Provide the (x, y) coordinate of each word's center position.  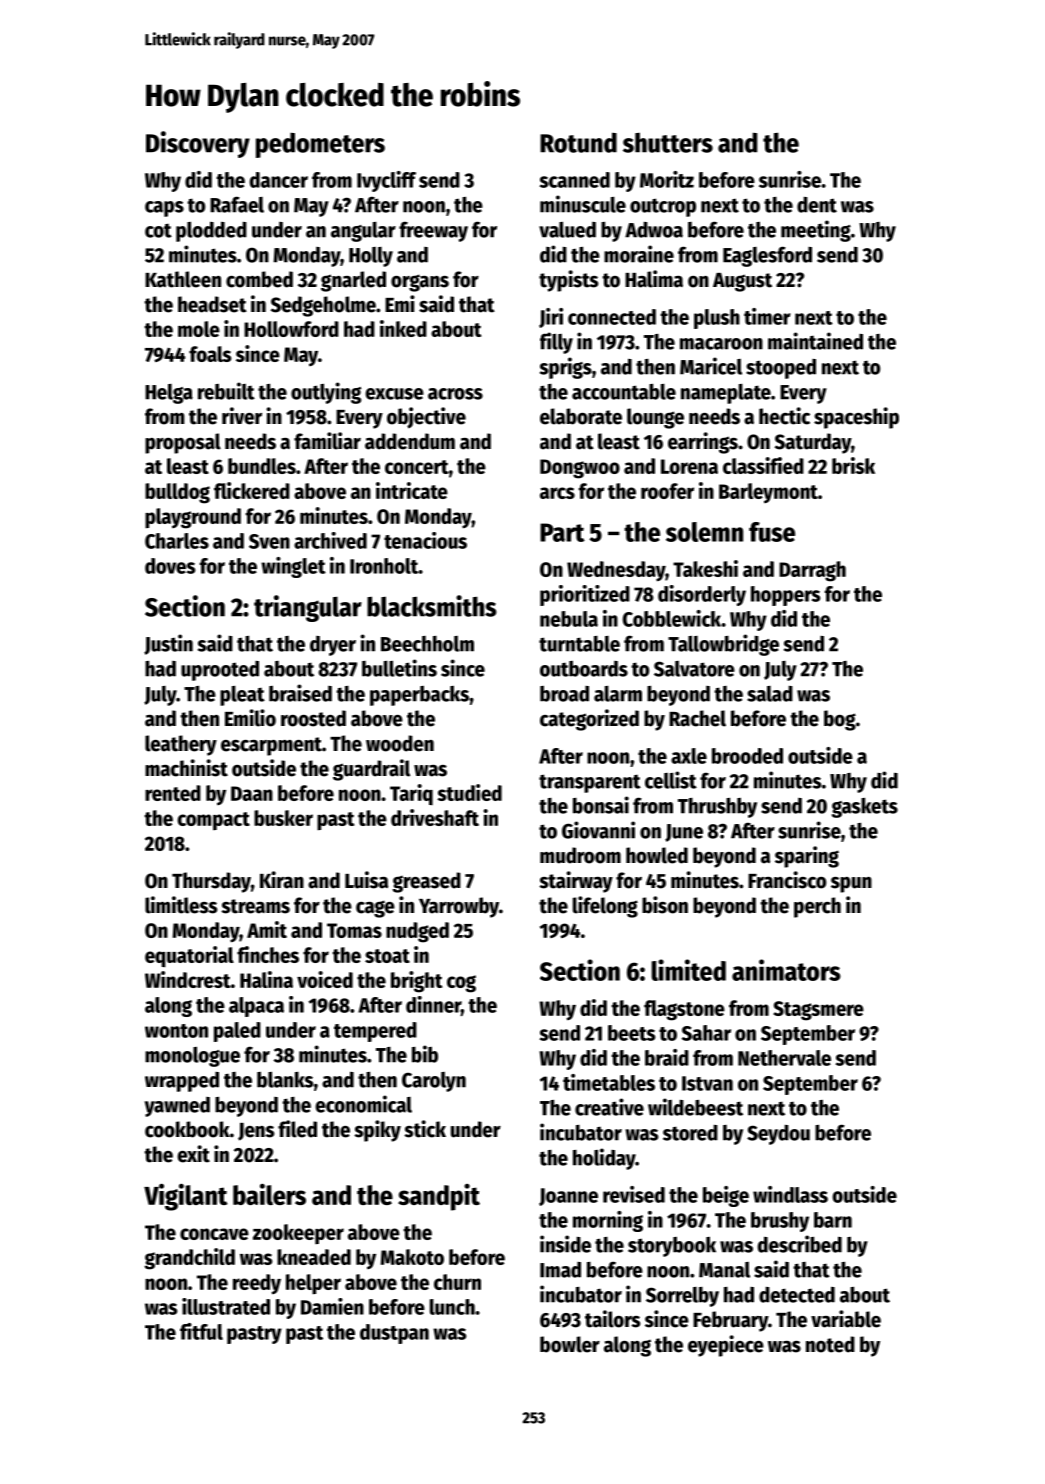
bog (840, 720)
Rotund (578, 142)
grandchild (189, 1259)
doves (170, 566)
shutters (668, 143)
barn (833, 1220)
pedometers (320, 145)
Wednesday (616, 571)
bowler (570, 1344)
